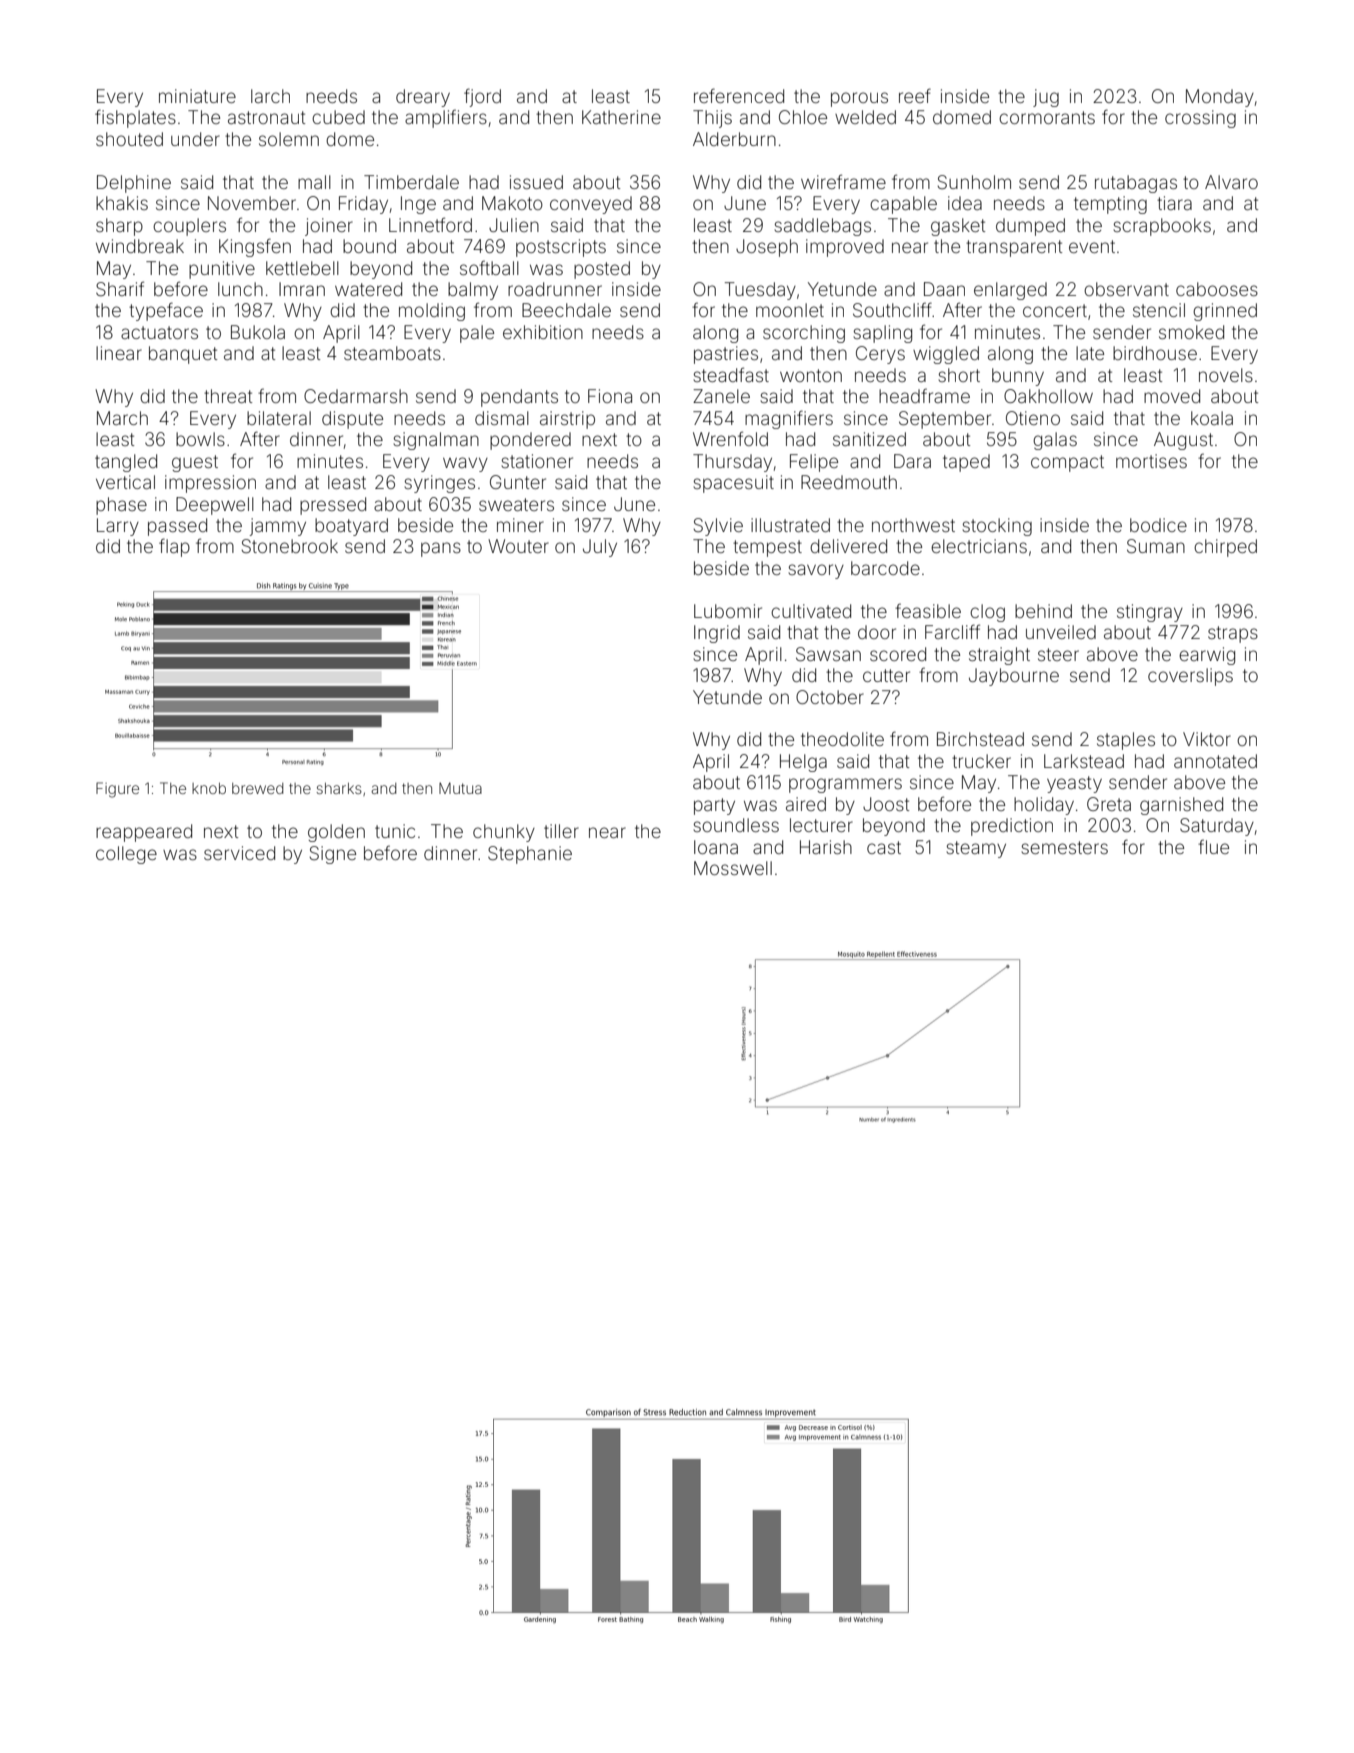 This screenshot has height=1753, width=1354. What do you see at coordinates (210, 484) in the screenshot?
I see `impression` at bounding box center [210, 484].
